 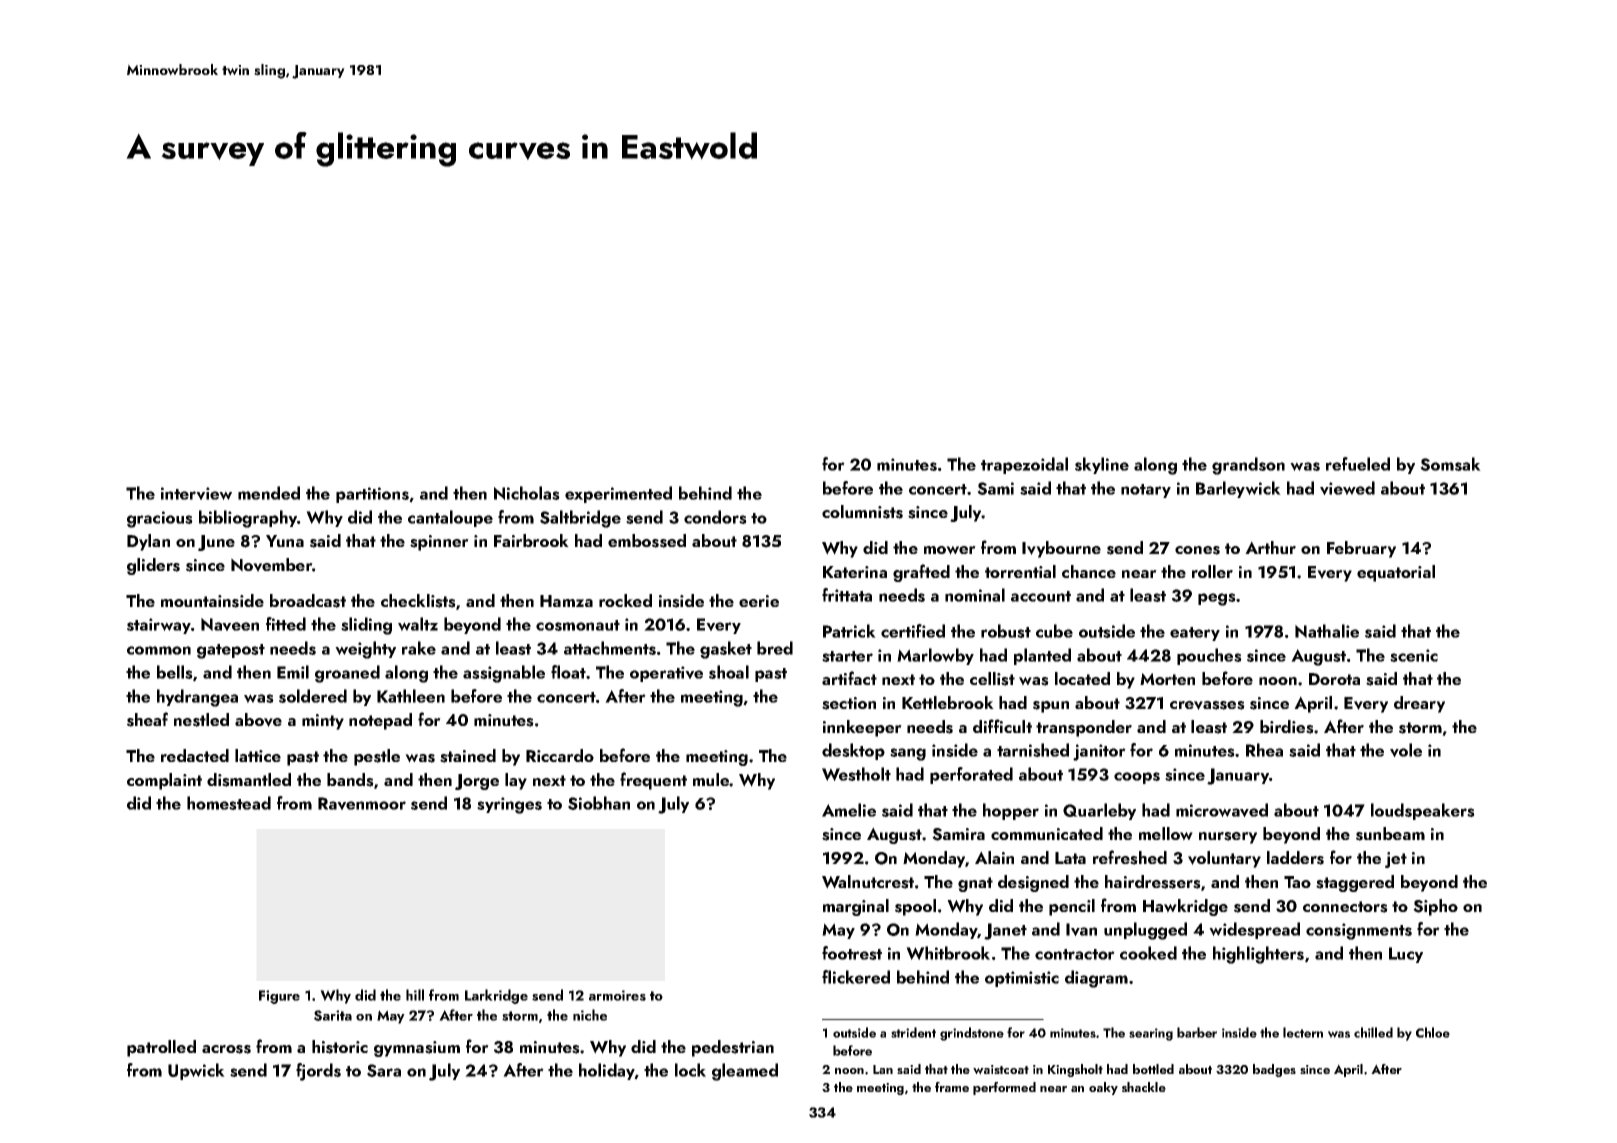 What do you see at coordinates (849, 810) in the screenshot?
I see `Amelie` at bounding box center [849, 810].
